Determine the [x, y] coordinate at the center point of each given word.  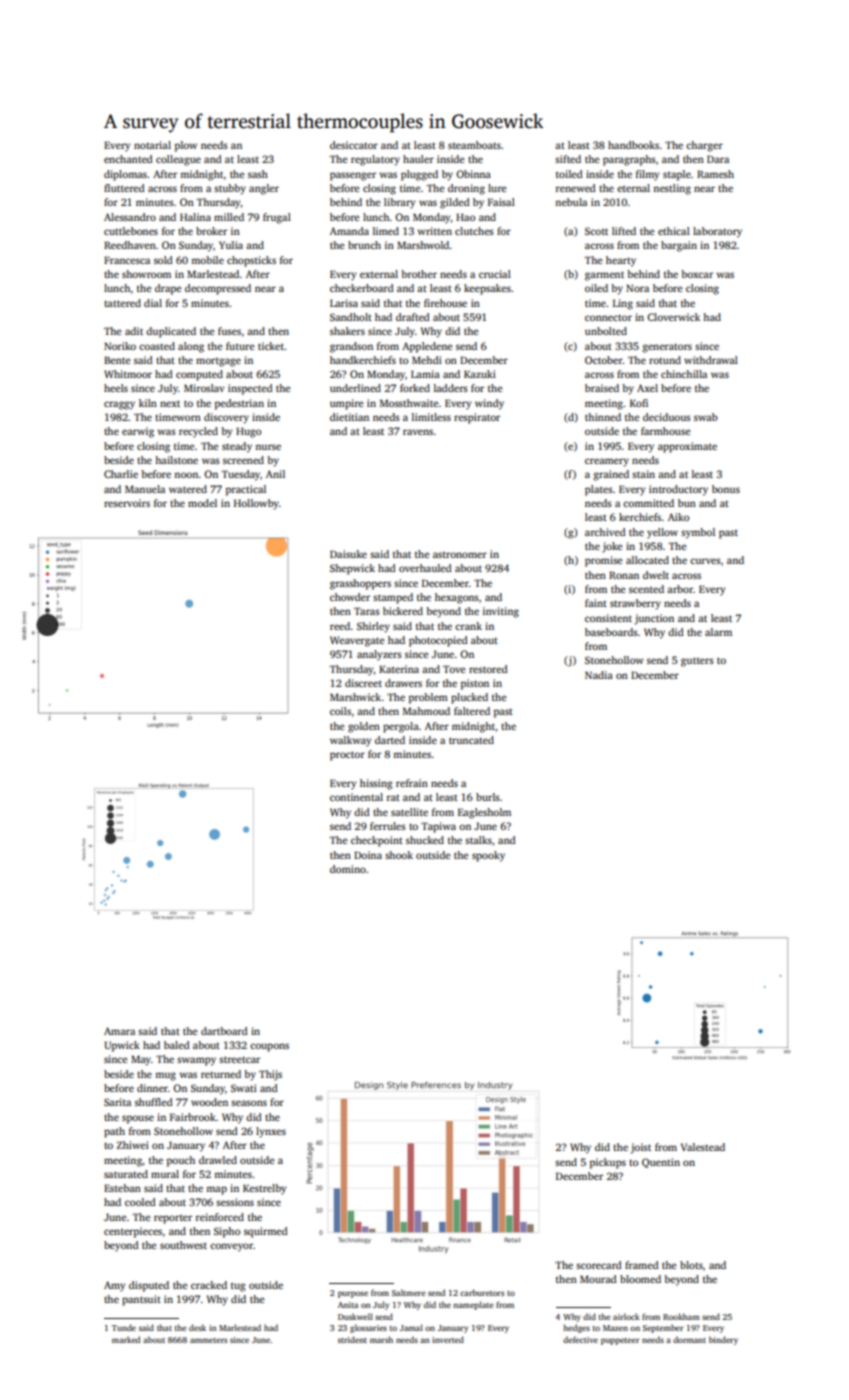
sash [258, 174]
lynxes [271, 1132]
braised [602, 388]
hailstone [176, 460]
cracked [209, 1285]
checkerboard [362, 288]
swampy [196, 1061]
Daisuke [348, 554]
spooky [488, 856]
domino [348, 869]
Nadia [599, 675]
